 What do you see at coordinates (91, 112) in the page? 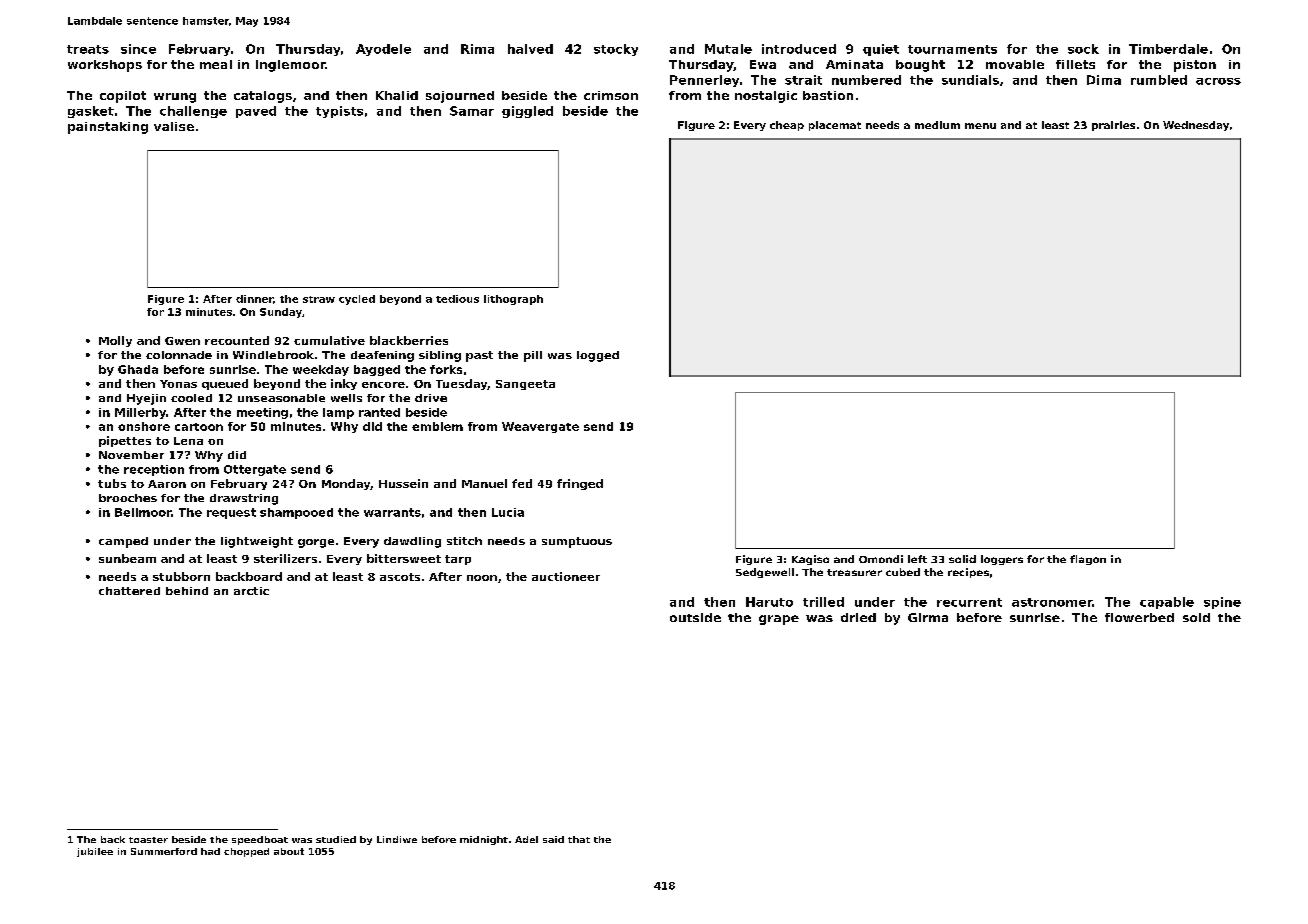
I see `gasket` at bounding box center [91, 112].
